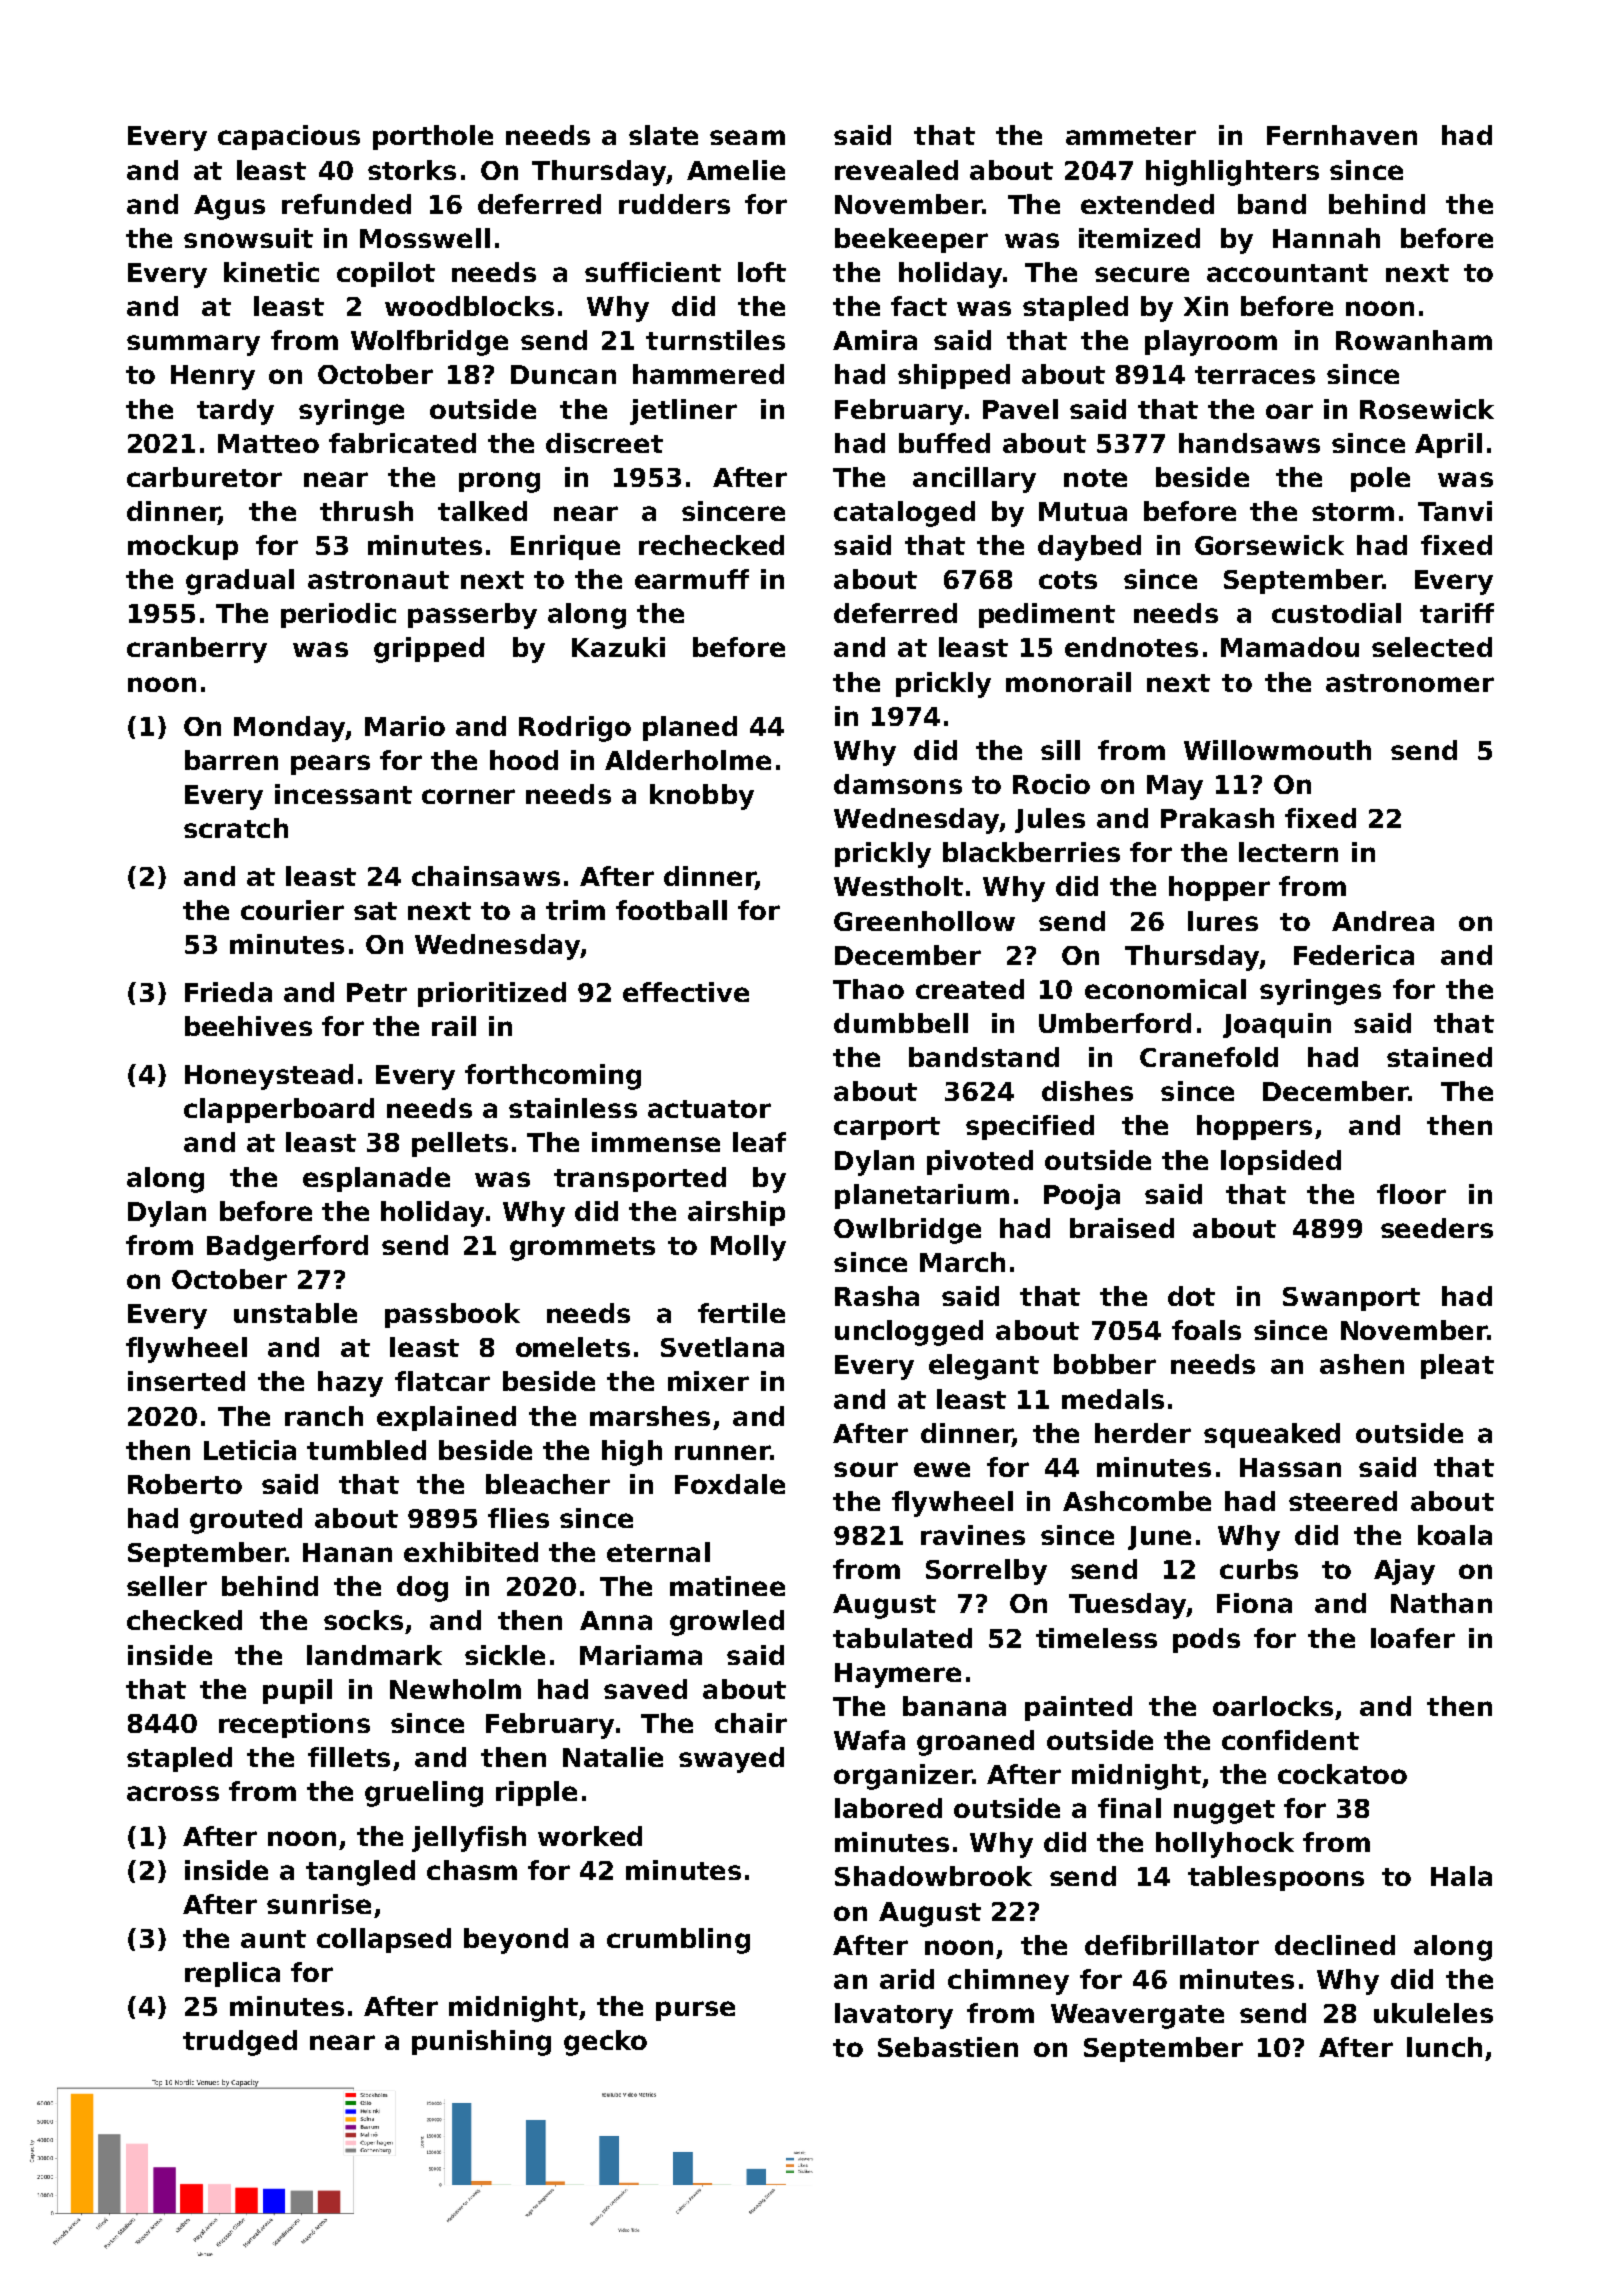 This page has width=1620, height=2292. What do you see at coordinates (1224, 1812) in the page?
I see `nugget` at bounding box center [1224, 1812].
